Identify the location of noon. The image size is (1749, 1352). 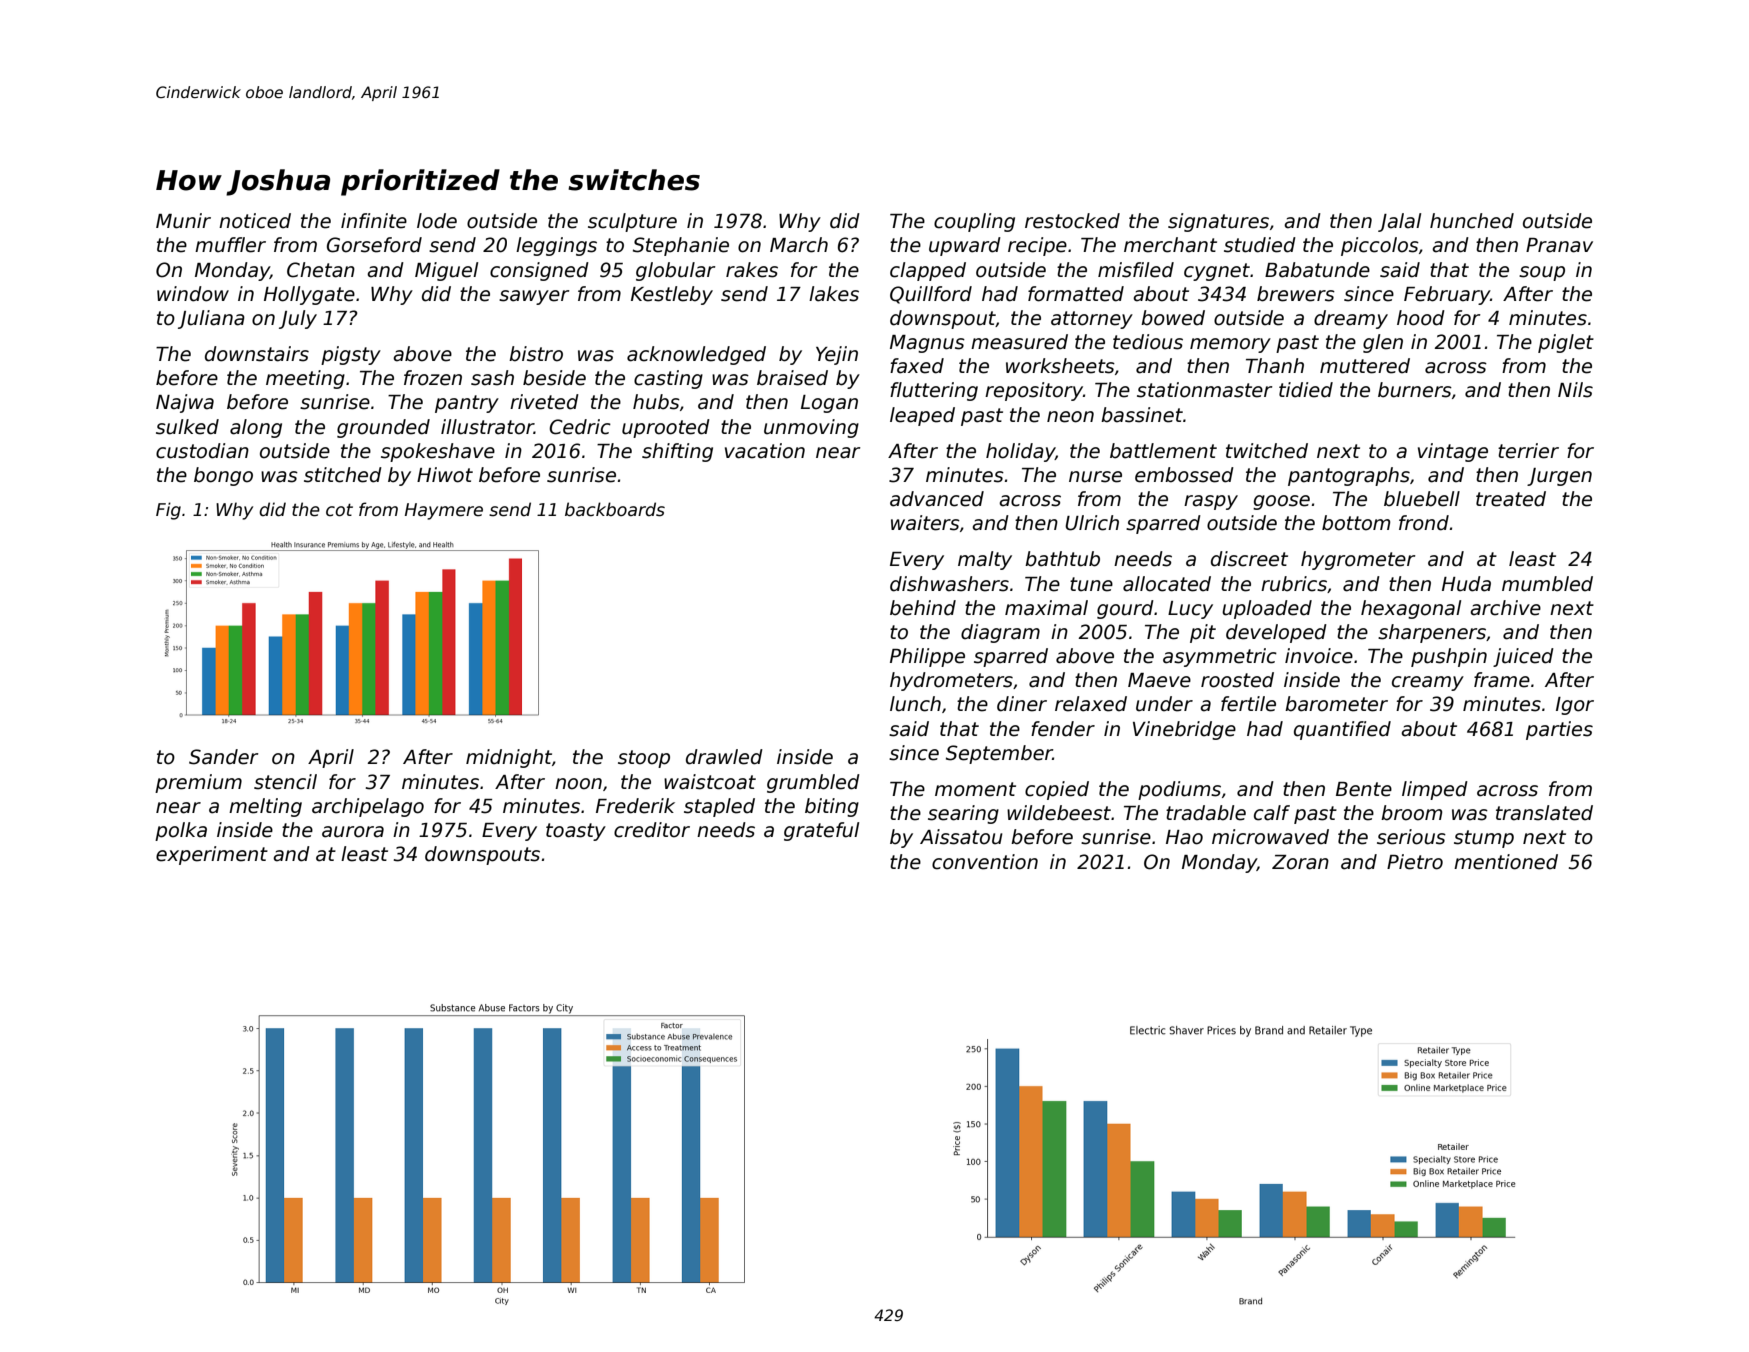
(578, 784).
